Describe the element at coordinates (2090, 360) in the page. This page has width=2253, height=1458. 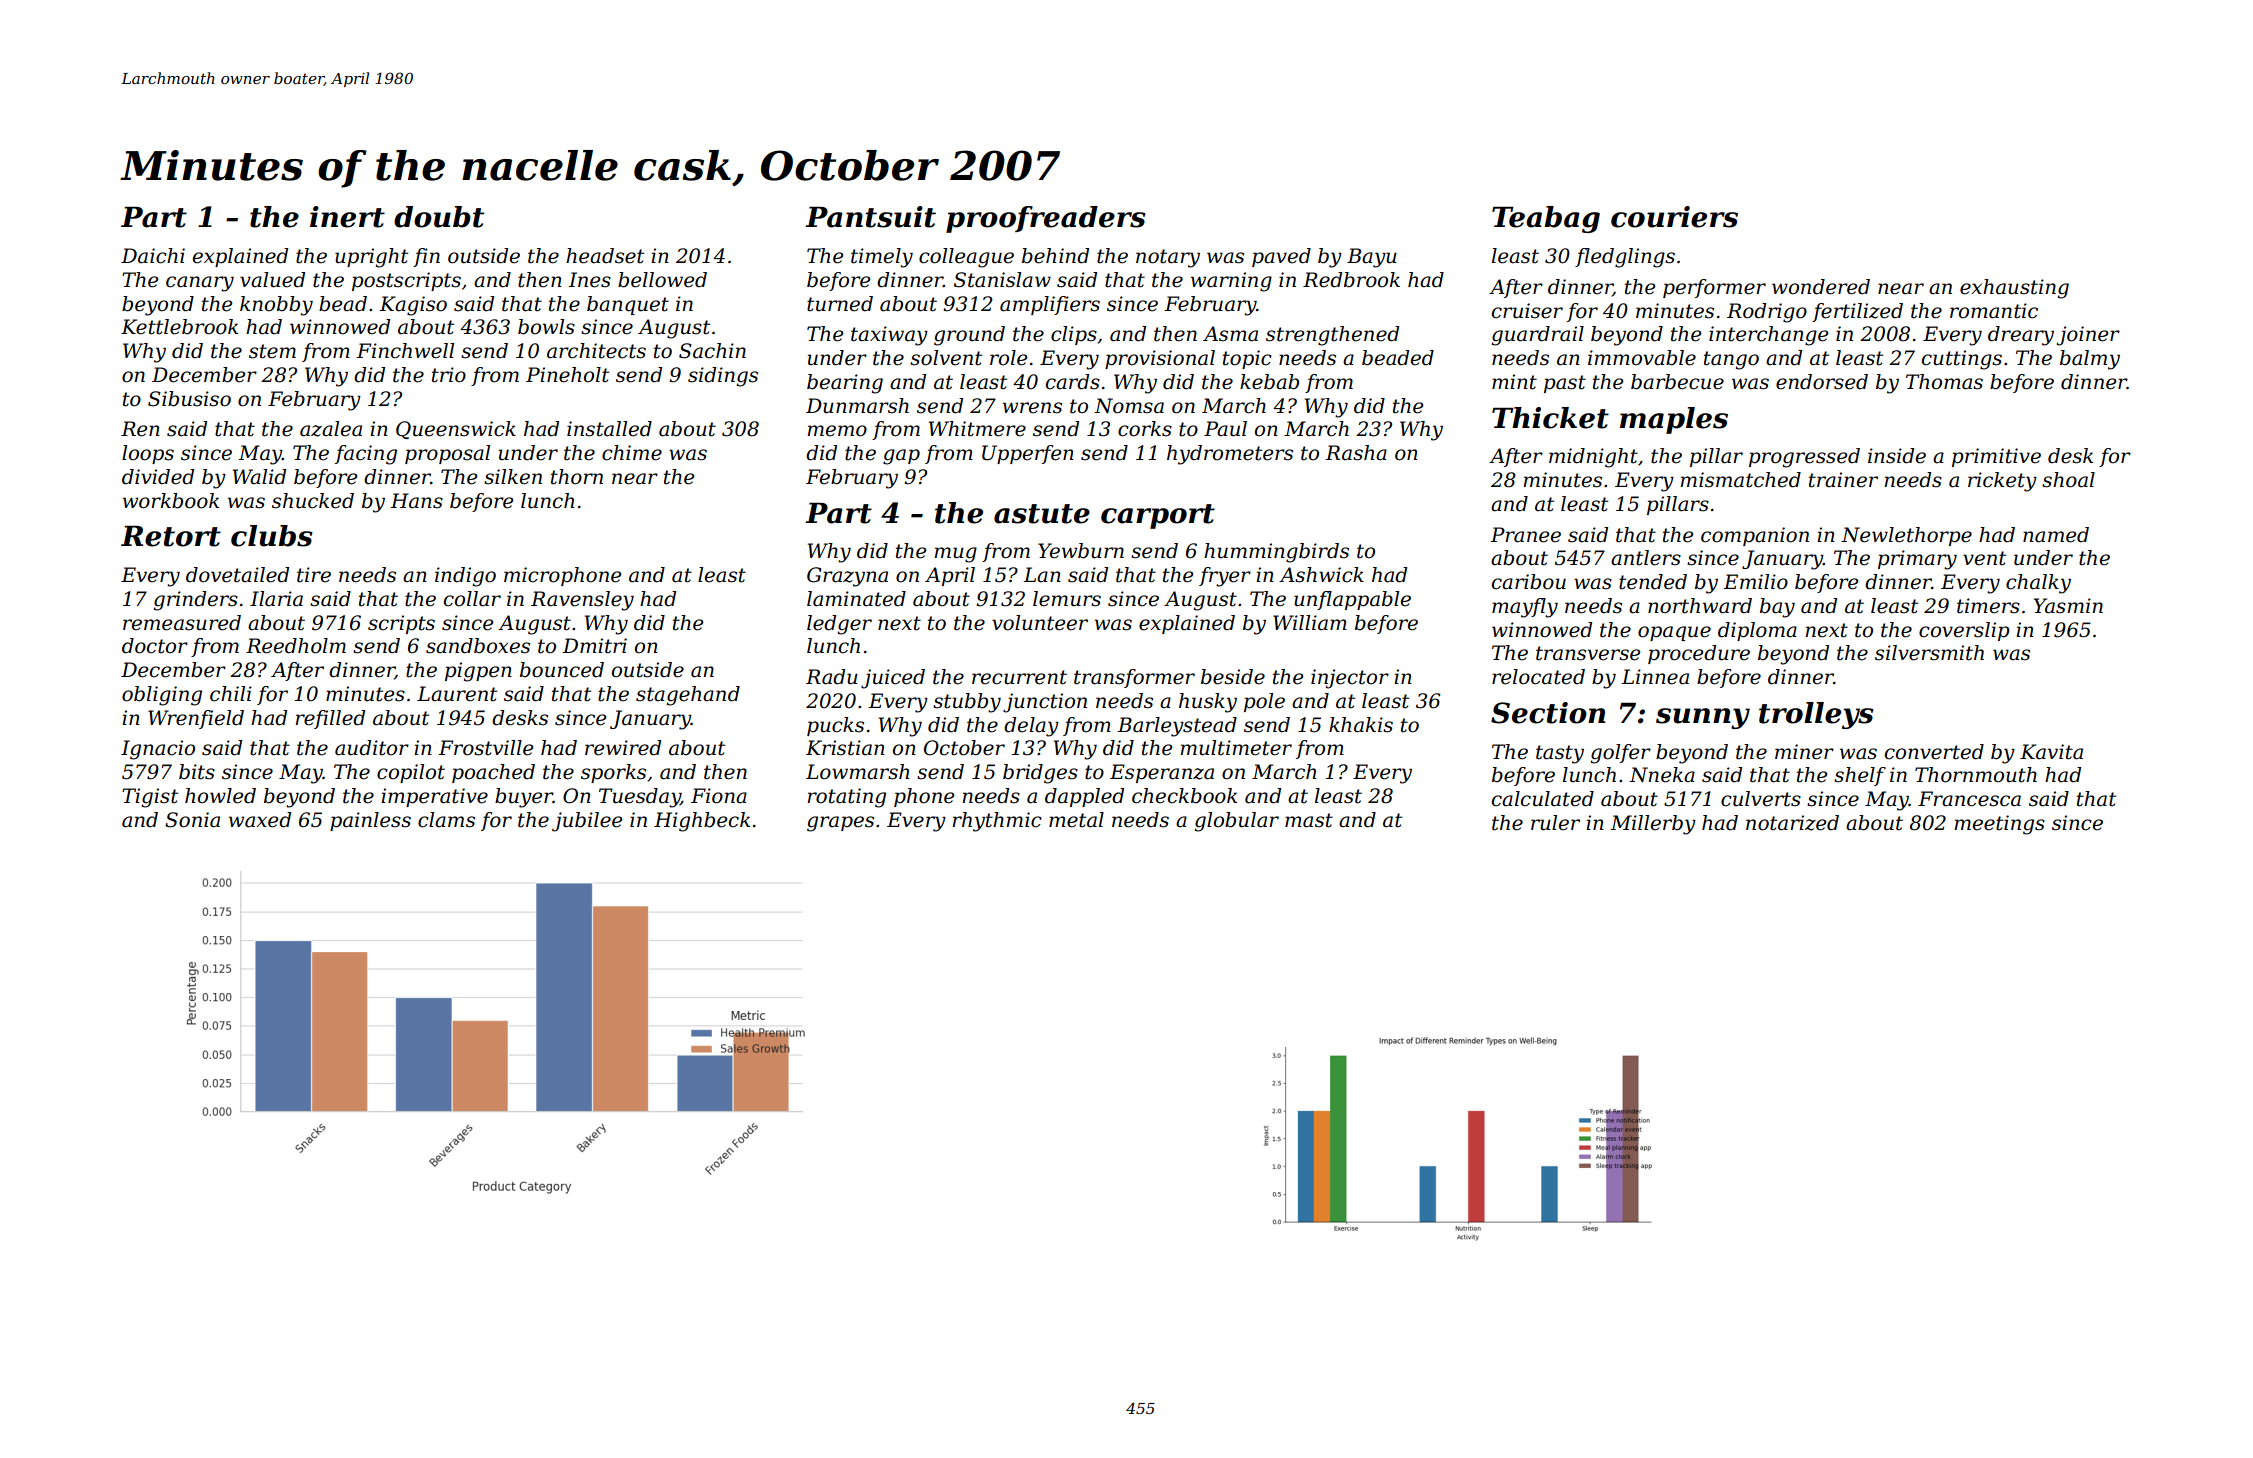
I see `balmy` at that location.
